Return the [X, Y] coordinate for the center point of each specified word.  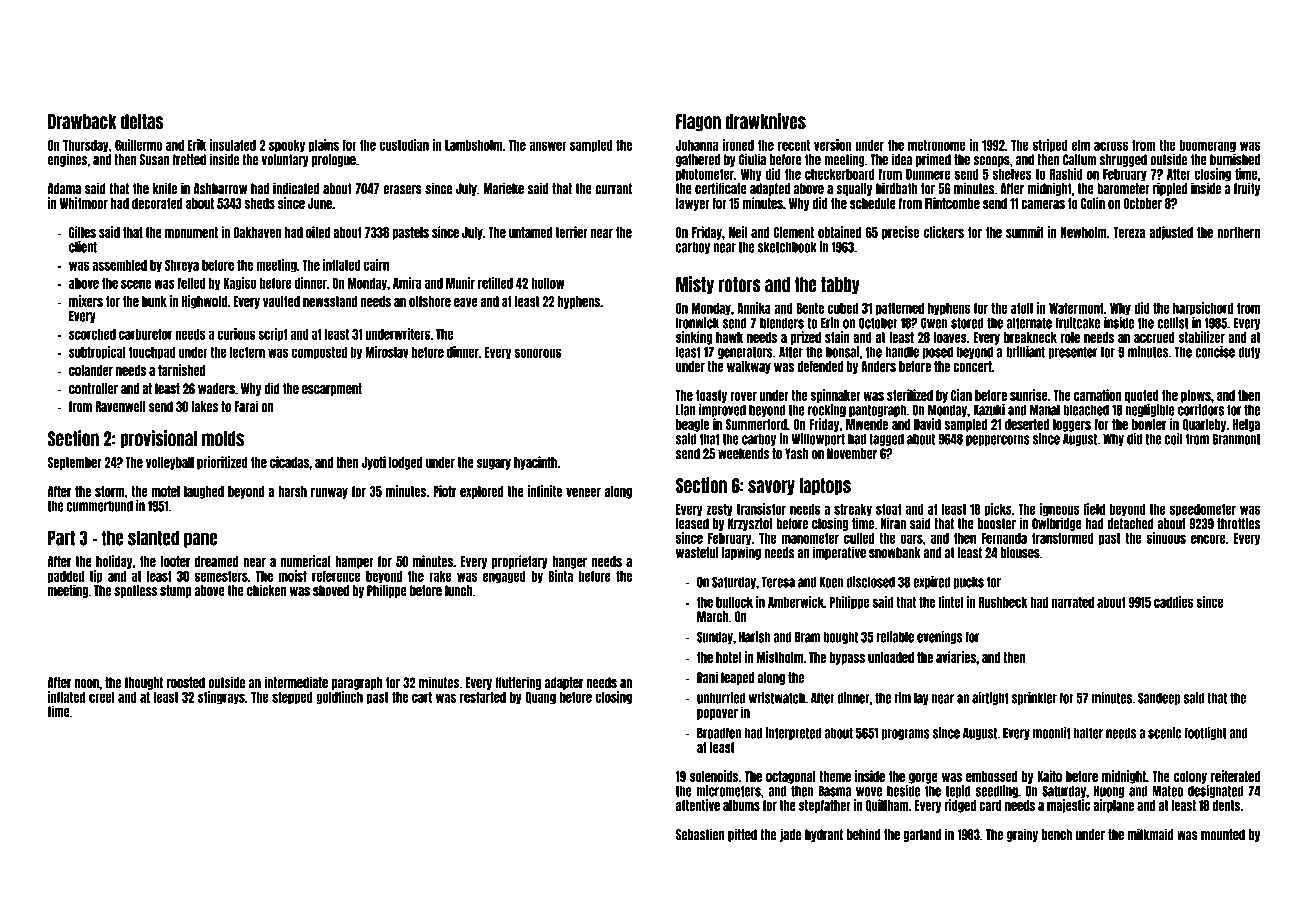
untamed [531, 232]
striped [1050, 146]
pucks [969, 582]
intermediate [296, 682]
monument [191, 232]
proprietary [520, 562]
